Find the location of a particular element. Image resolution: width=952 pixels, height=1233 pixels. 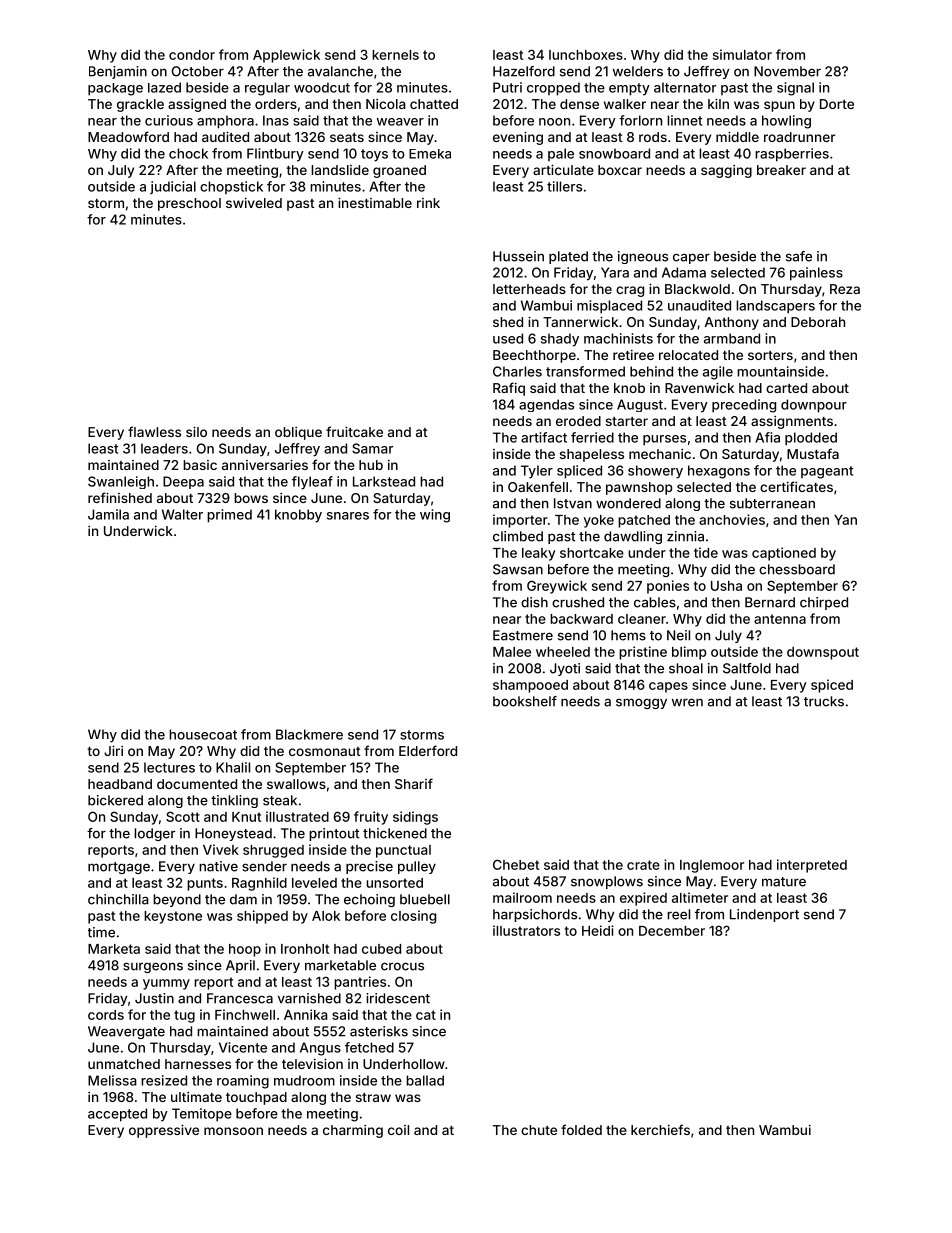

Putri is located at coordinates (507, 87).
